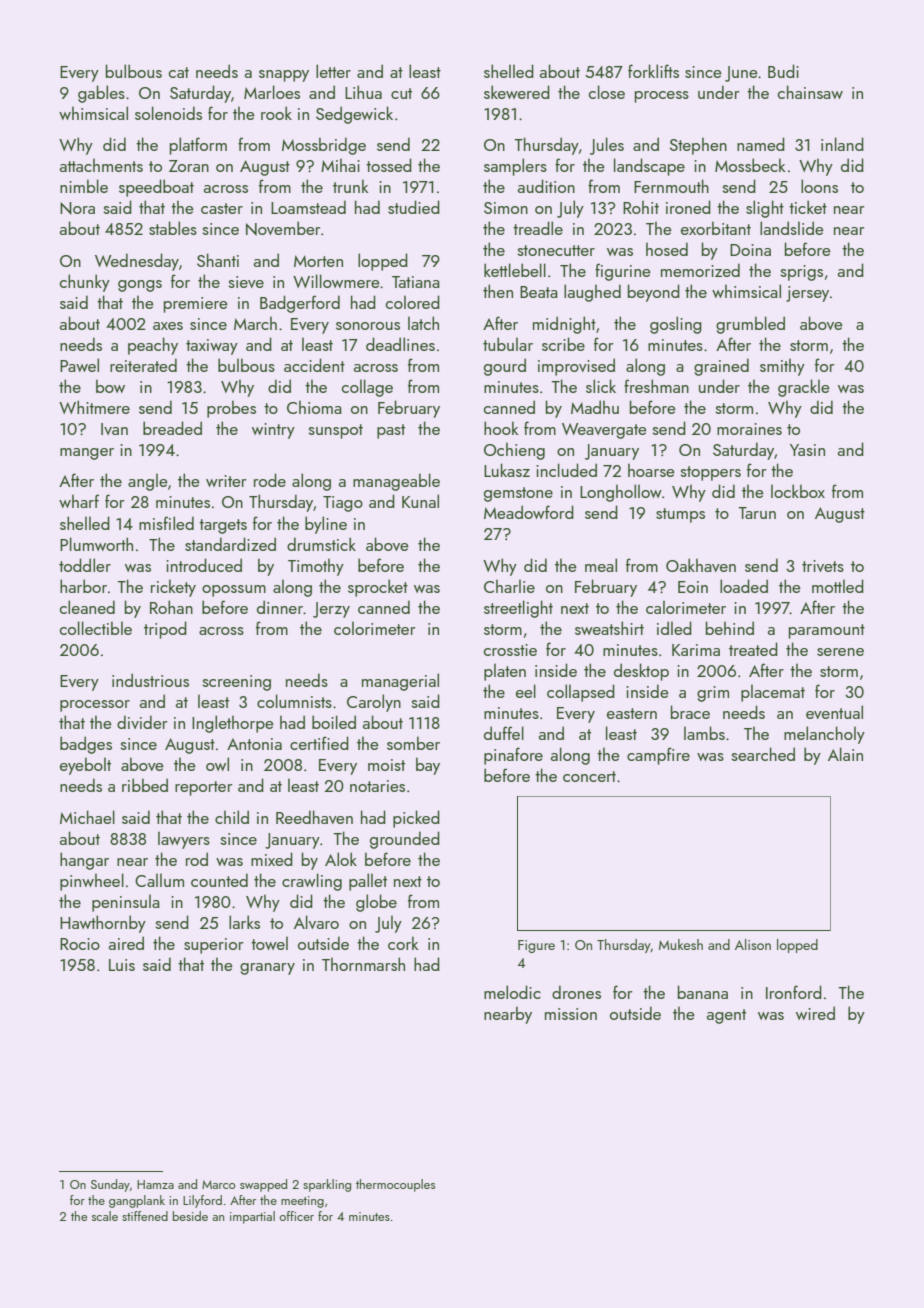  What do you see at coordinates (783, 71) in the screenshot?
I see `Budi` at bounding box center [783, 71].
